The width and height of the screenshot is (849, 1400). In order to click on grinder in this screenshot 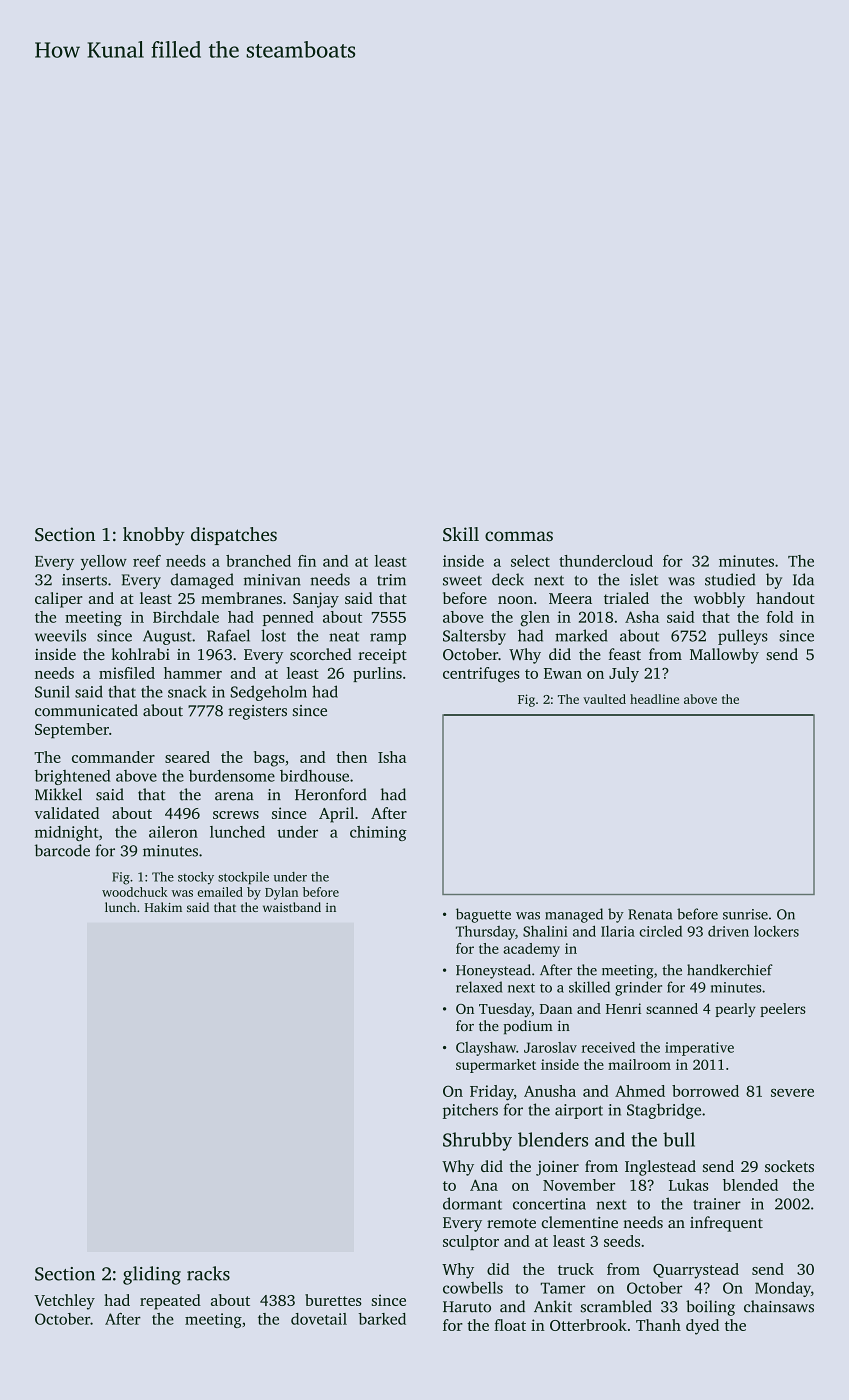, I will do `click(638, 988)`.
